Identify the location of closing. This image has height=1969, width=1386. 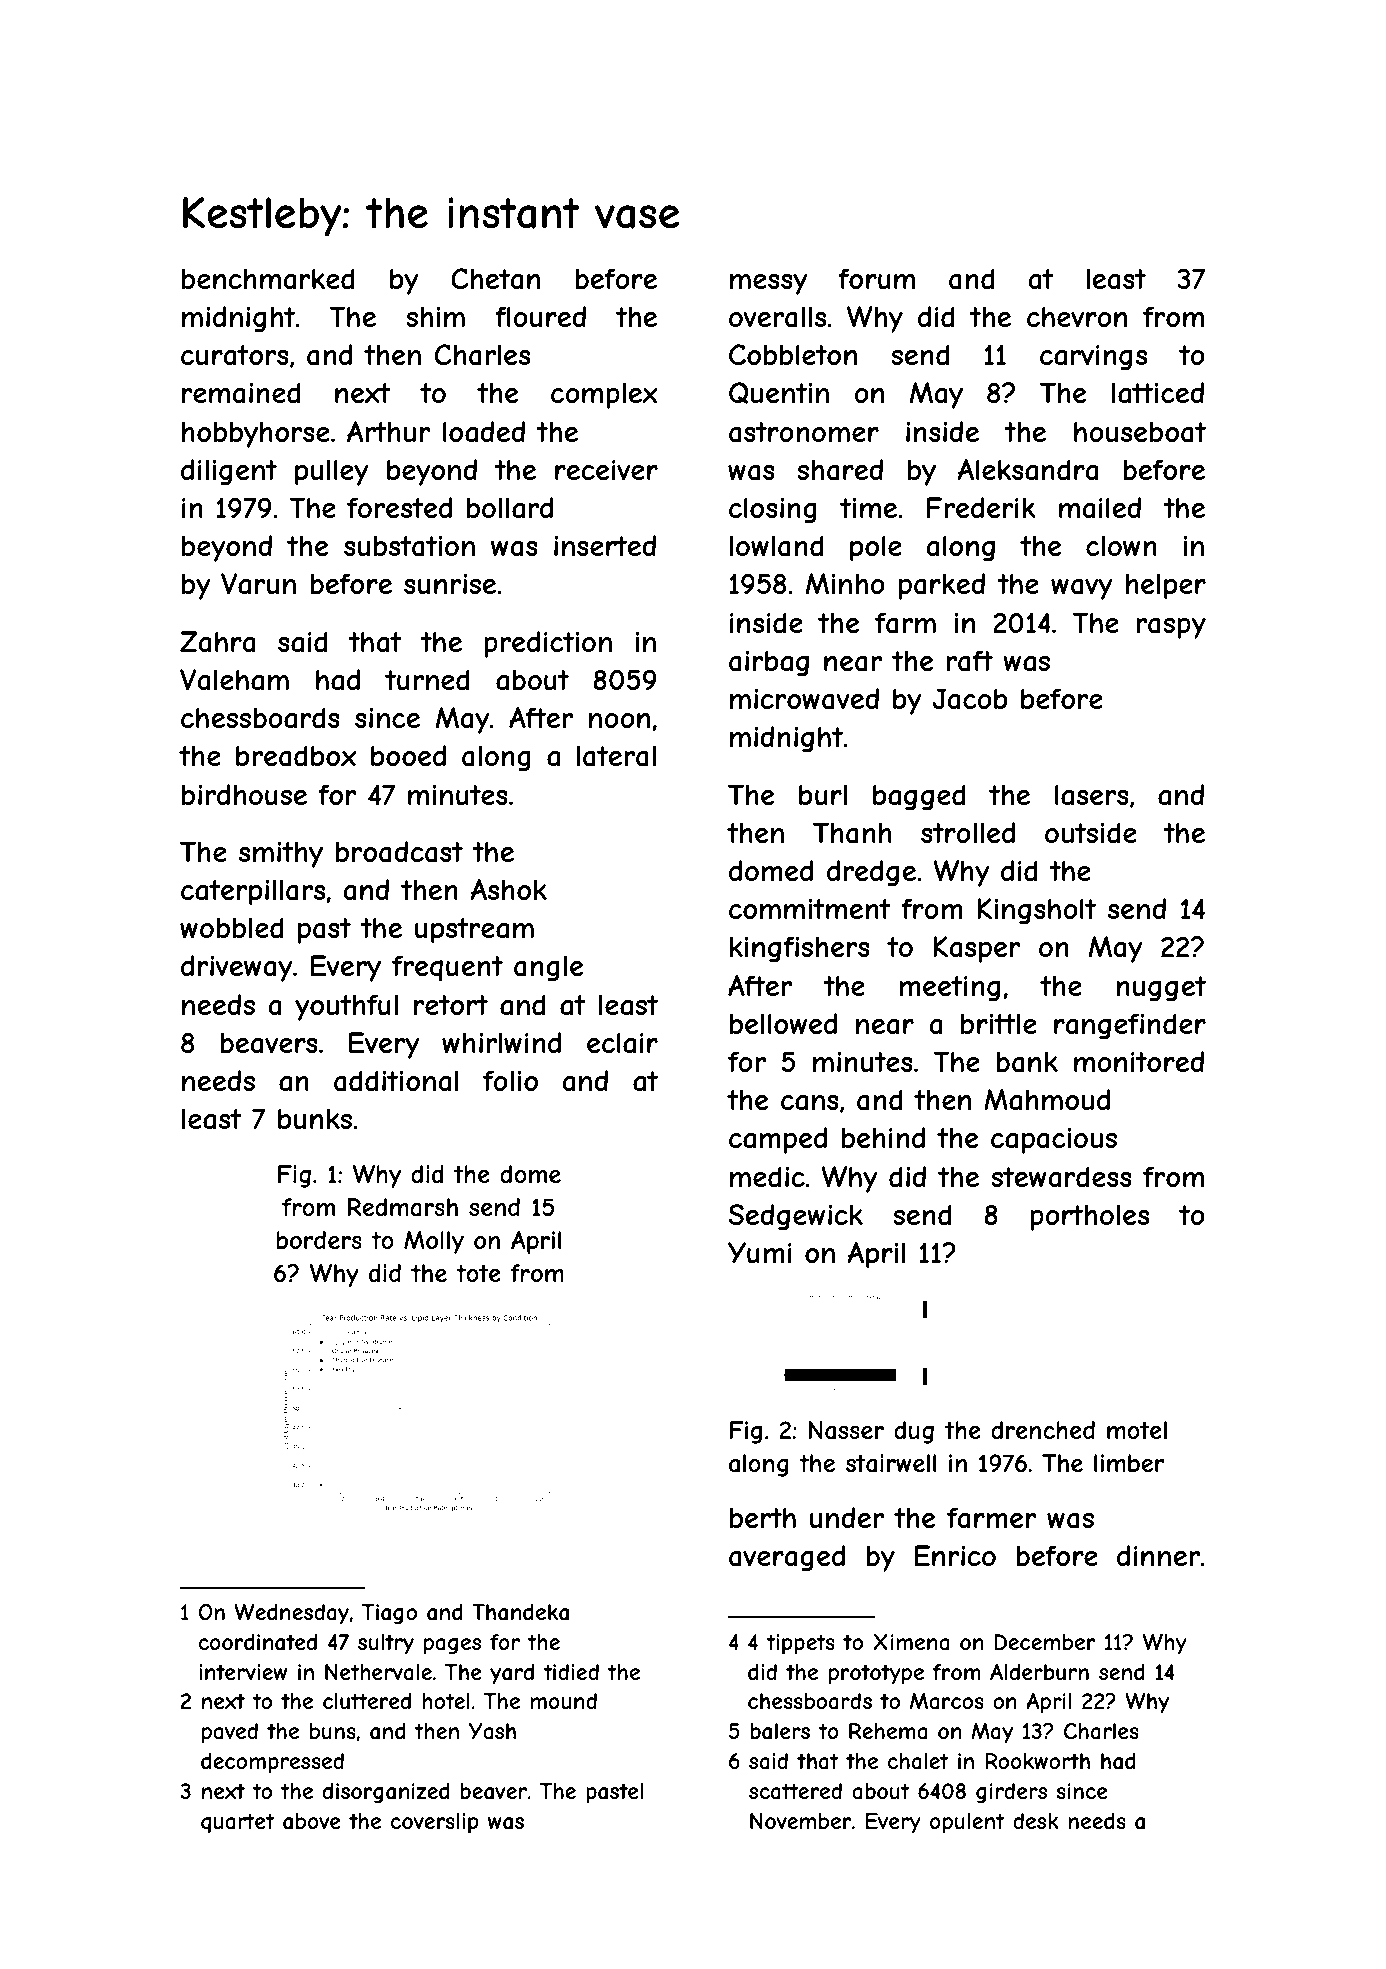
(773, 510).
